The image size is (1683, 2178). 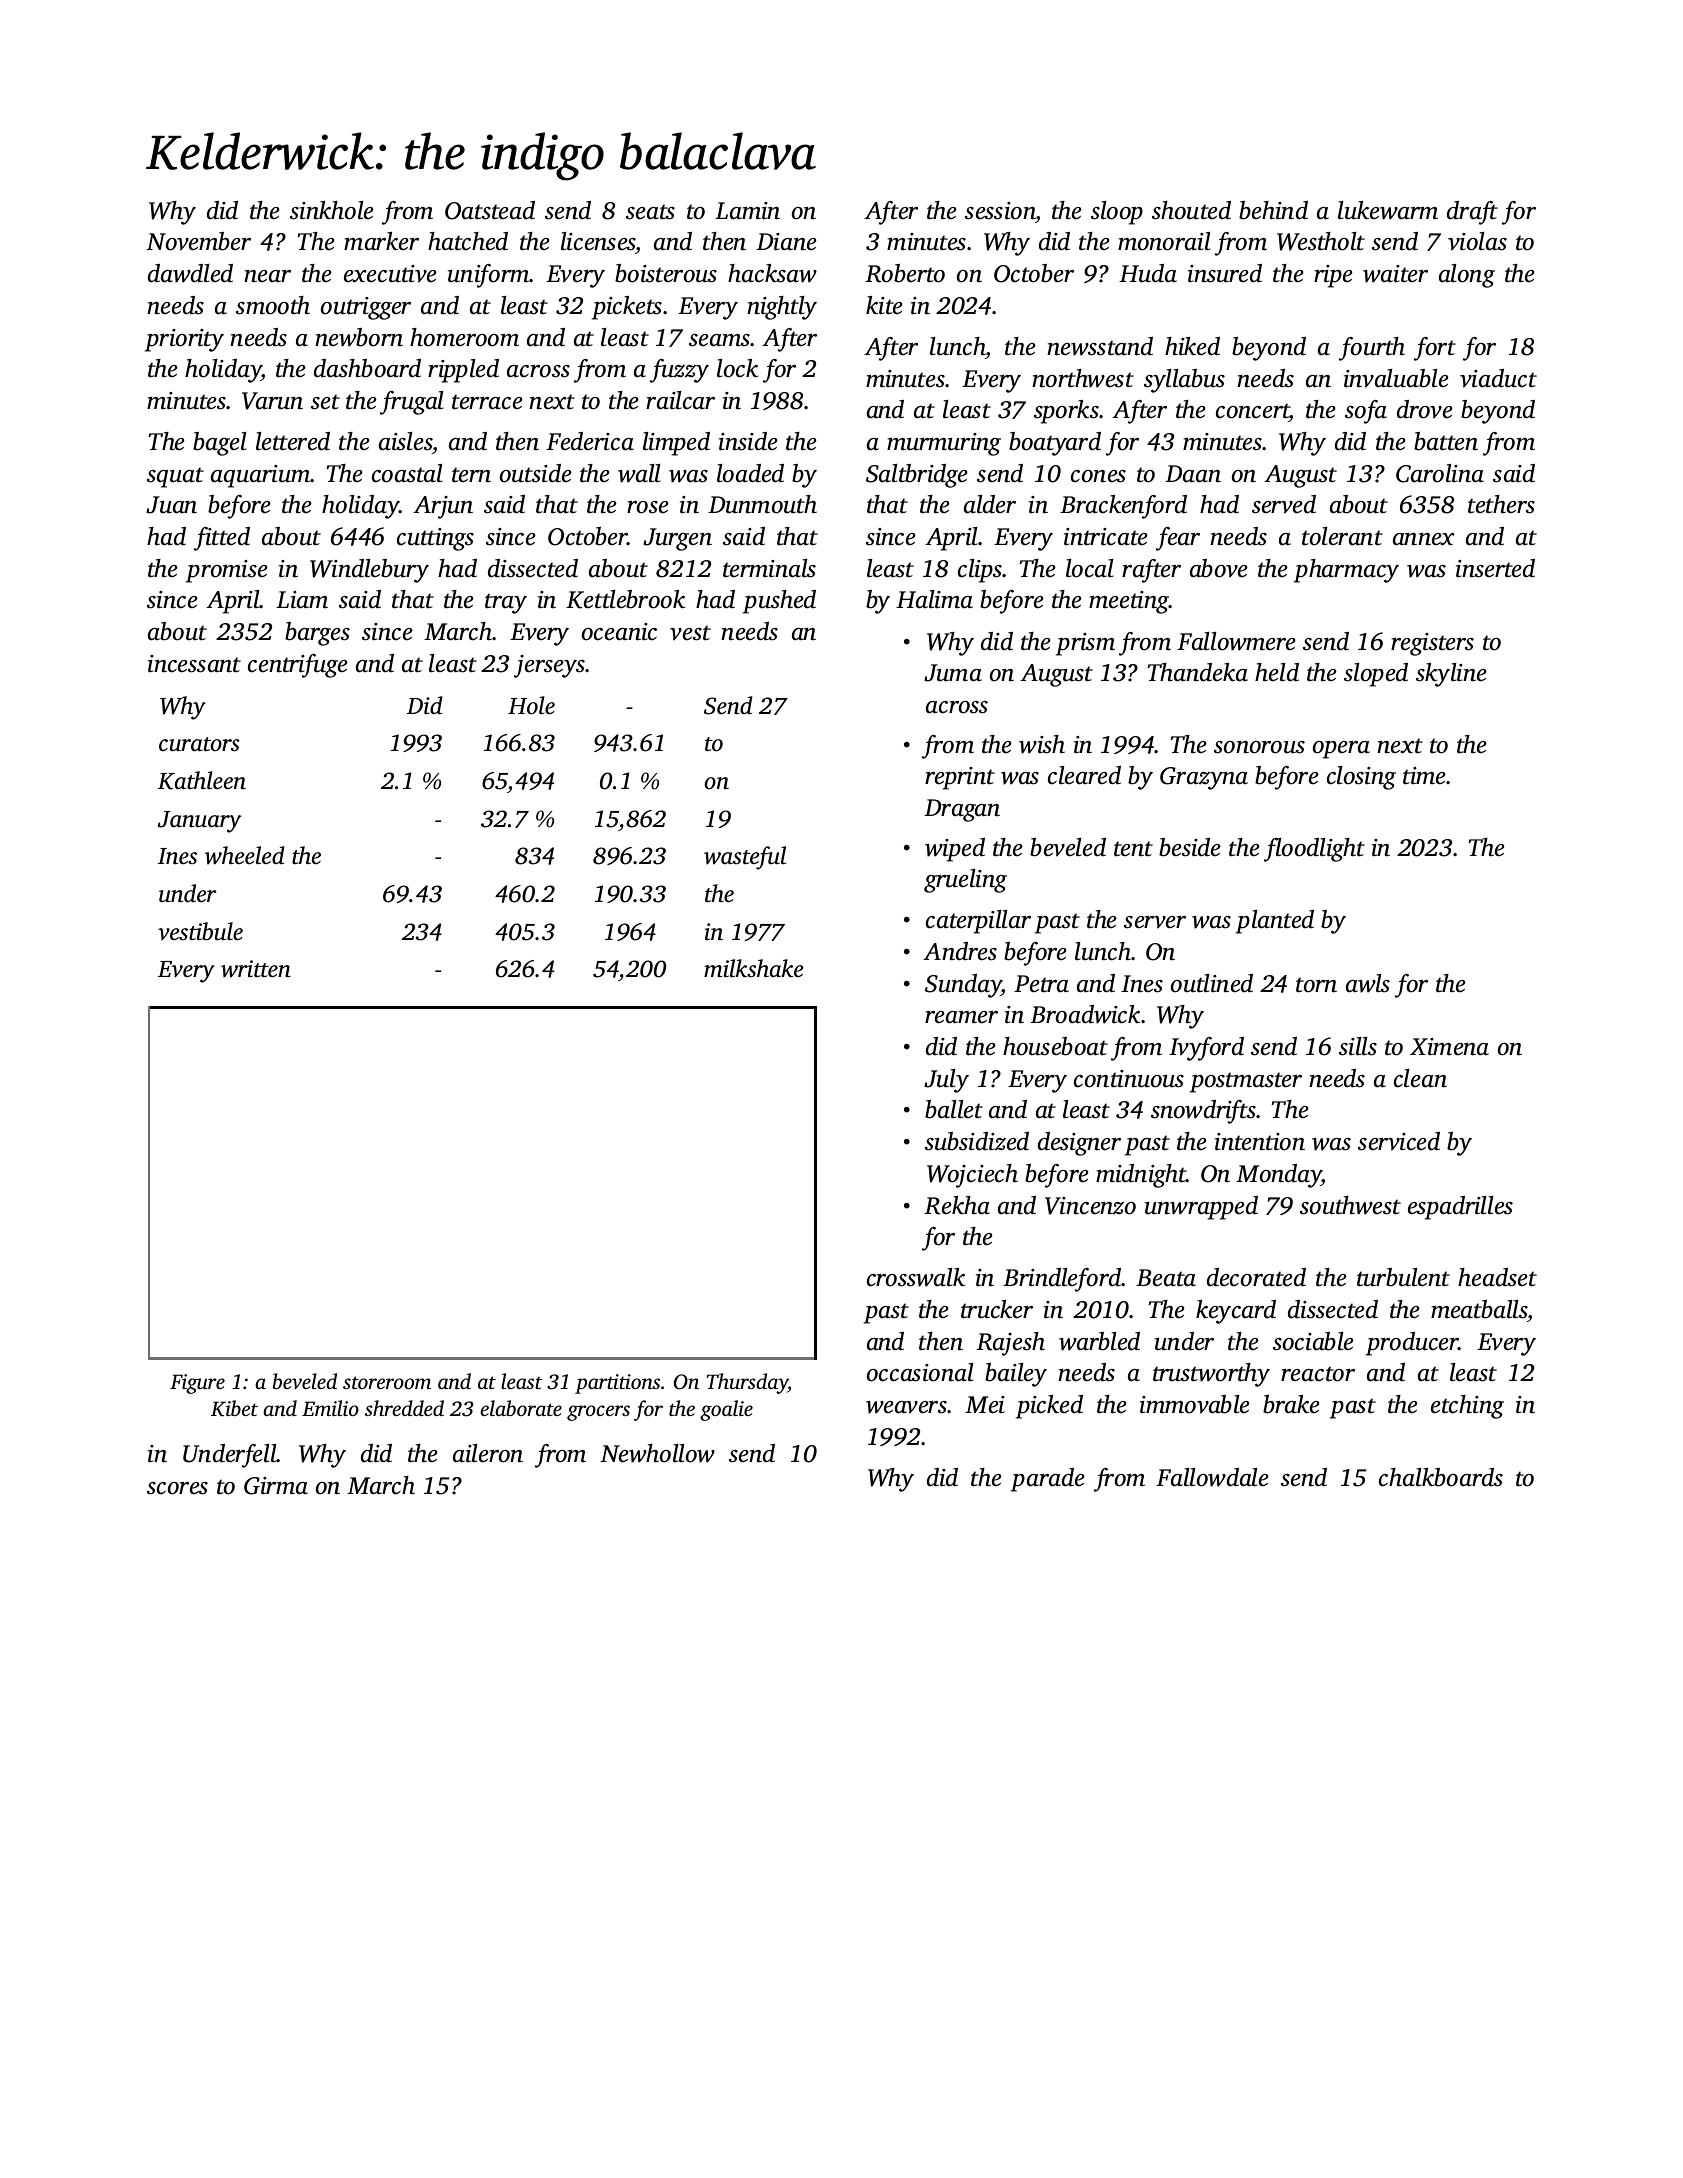 I want to click on Ivyford, so click(x=1206, y=1049).
